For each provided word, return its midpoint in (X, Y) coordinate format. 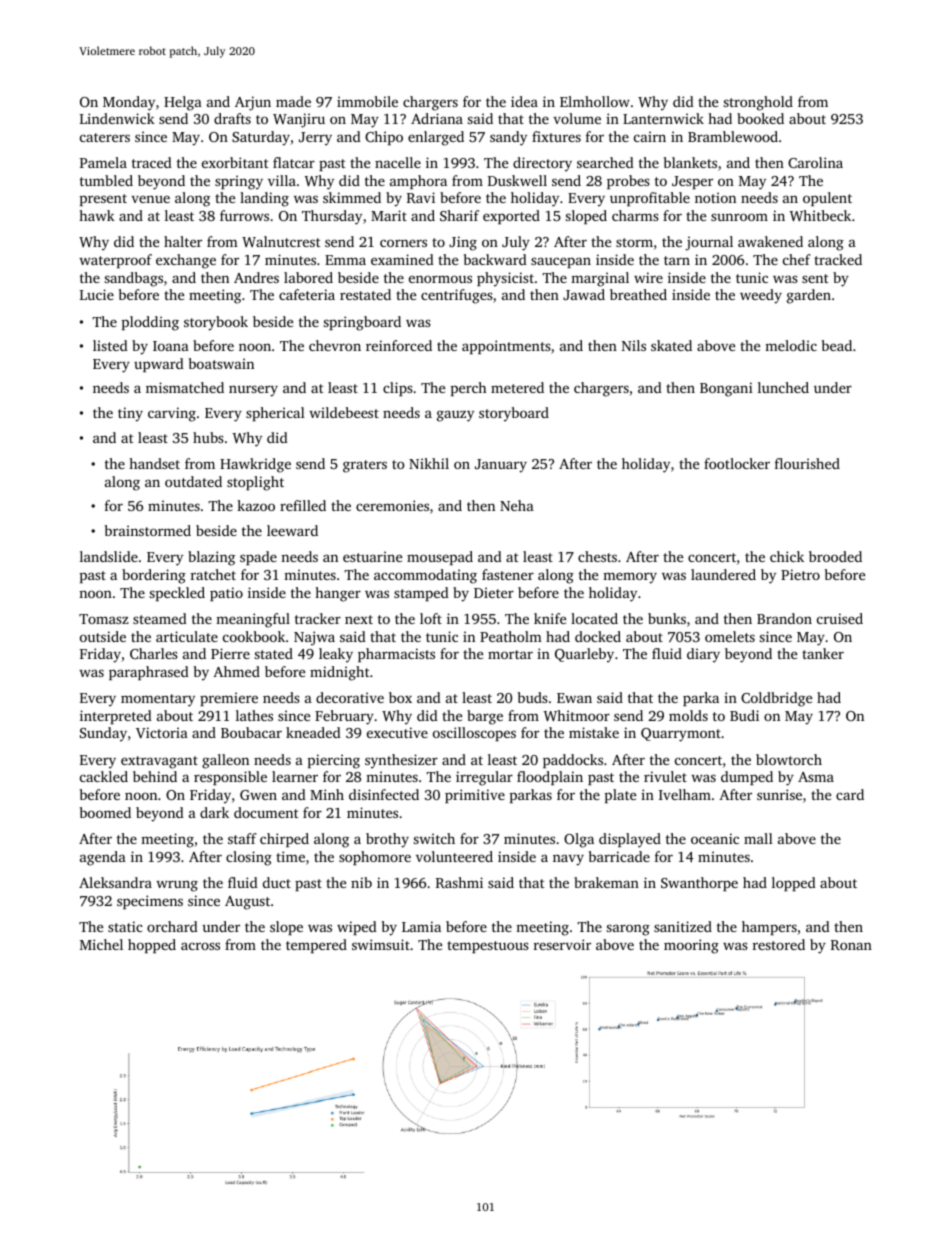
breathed (638, 294)
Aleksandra (115, 882)
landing (264, 199)
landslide (109, 556)
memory (630, 578)
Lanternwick (663, 118)
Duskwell (517, 180)
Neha (517, 505)
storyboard (514, 414)
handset (154, 463)
